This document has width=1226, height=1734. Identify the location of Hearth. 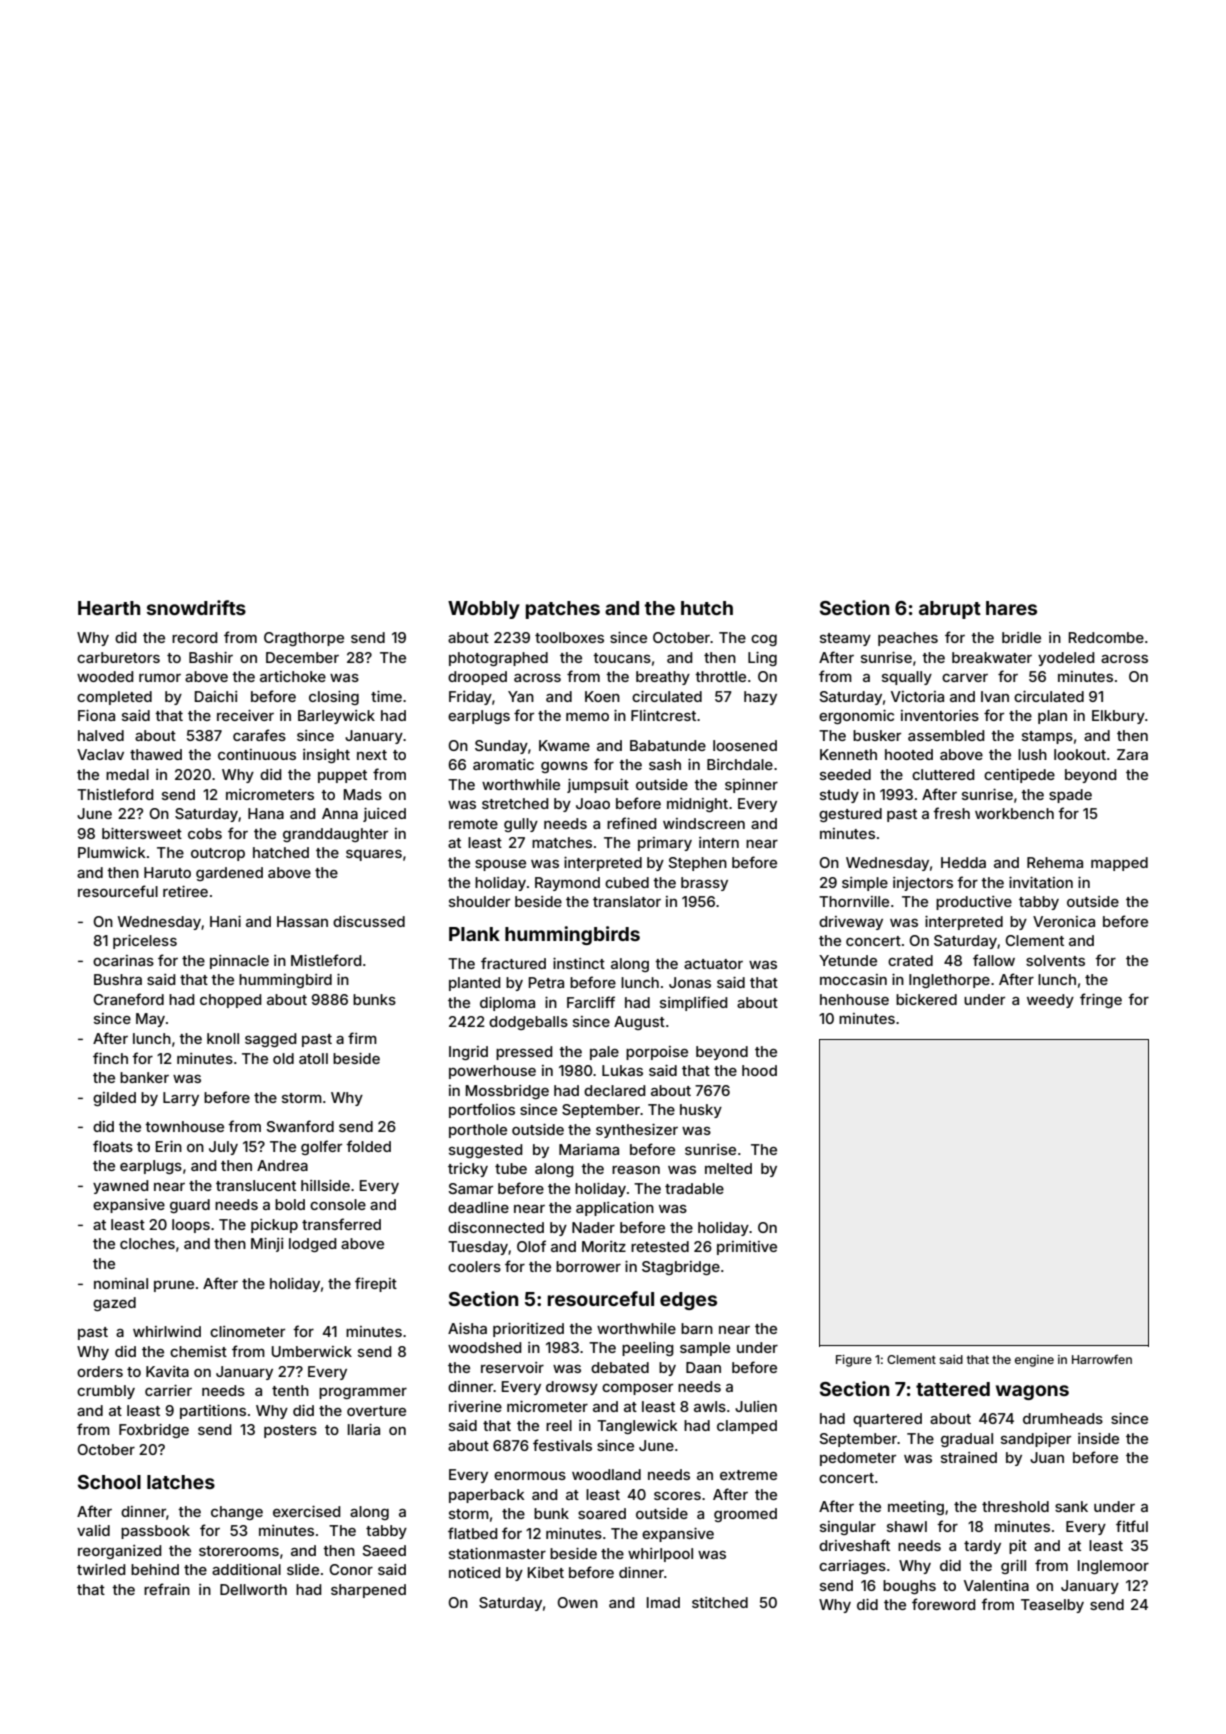
(109, 608).
